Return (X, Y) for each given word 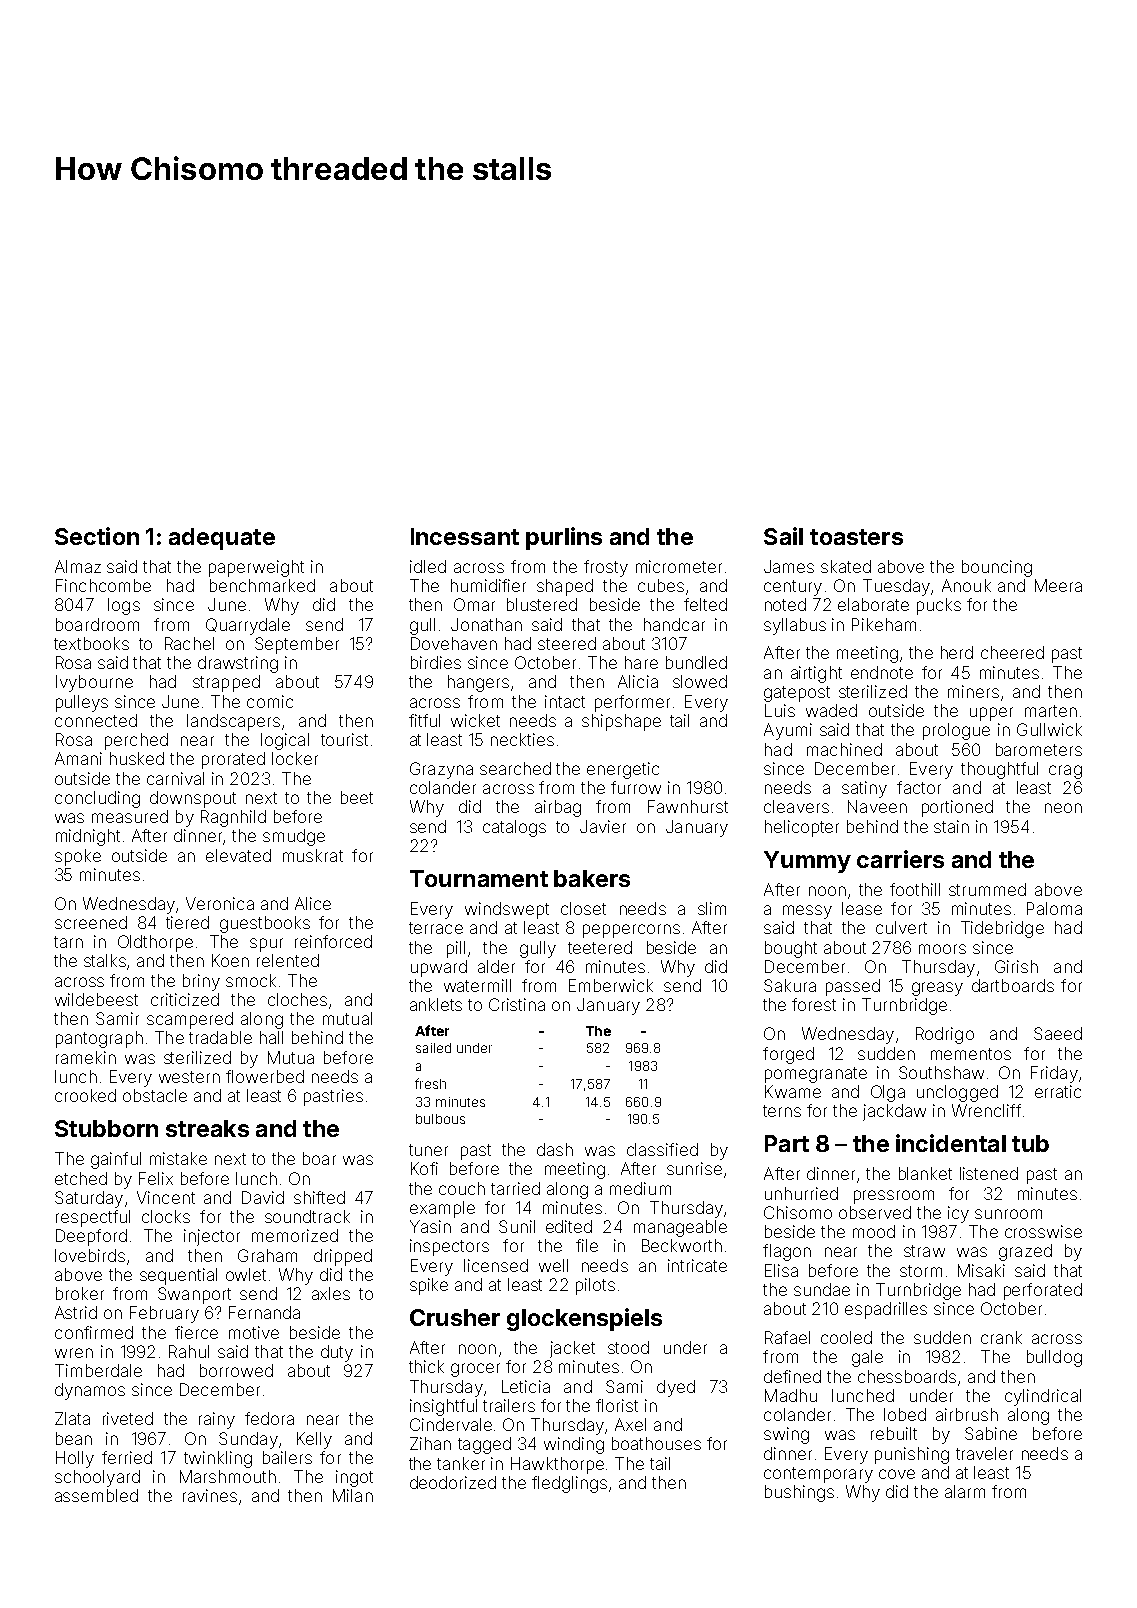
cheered (1012, 652)
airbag (558, 808)
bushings (799, 1493)
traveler (984, 1453)
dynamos (90, 1391)
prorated (233, 760)
